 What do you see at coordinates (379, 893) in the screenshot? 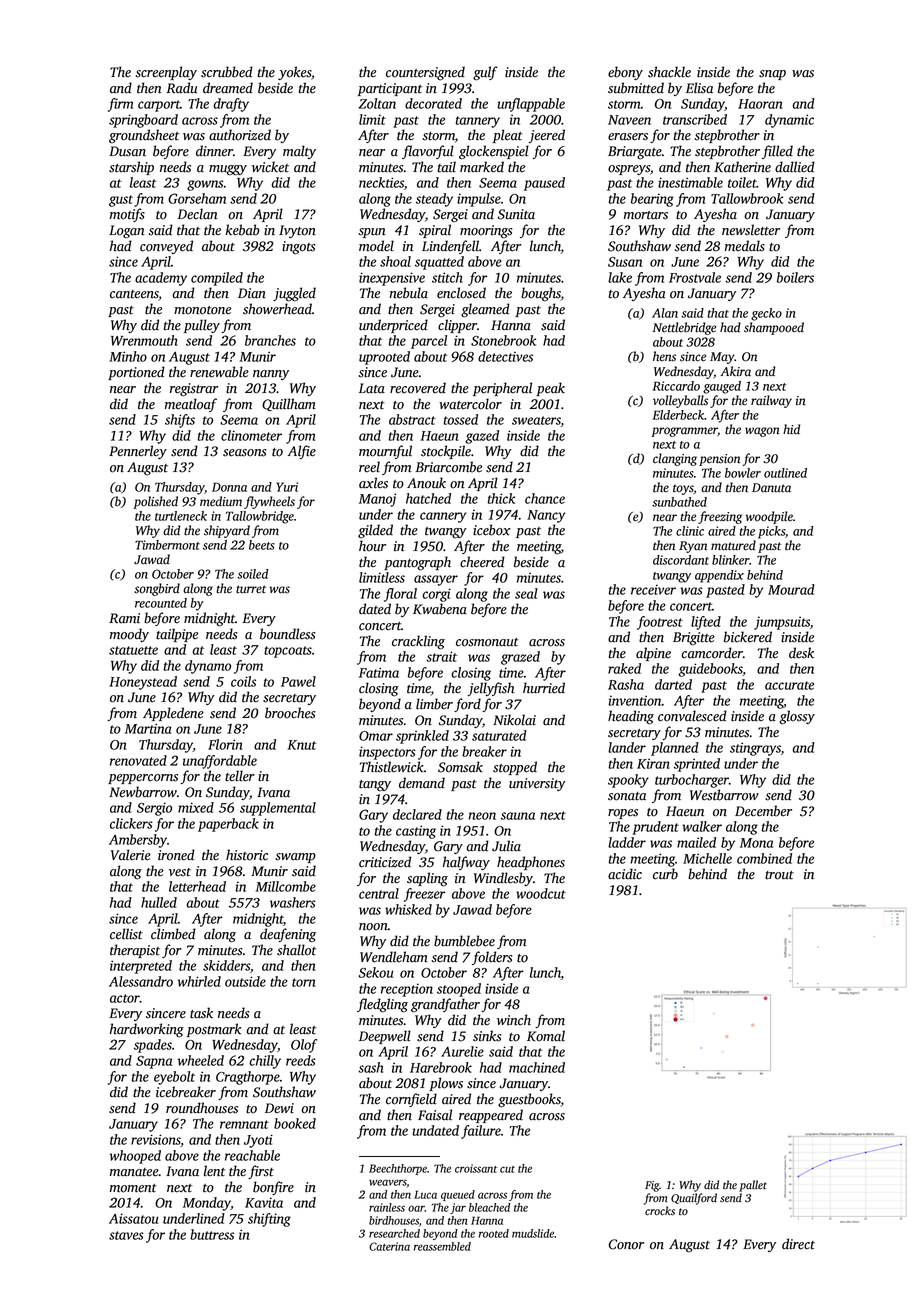
I see `central` at bounding box center [379, 893].
